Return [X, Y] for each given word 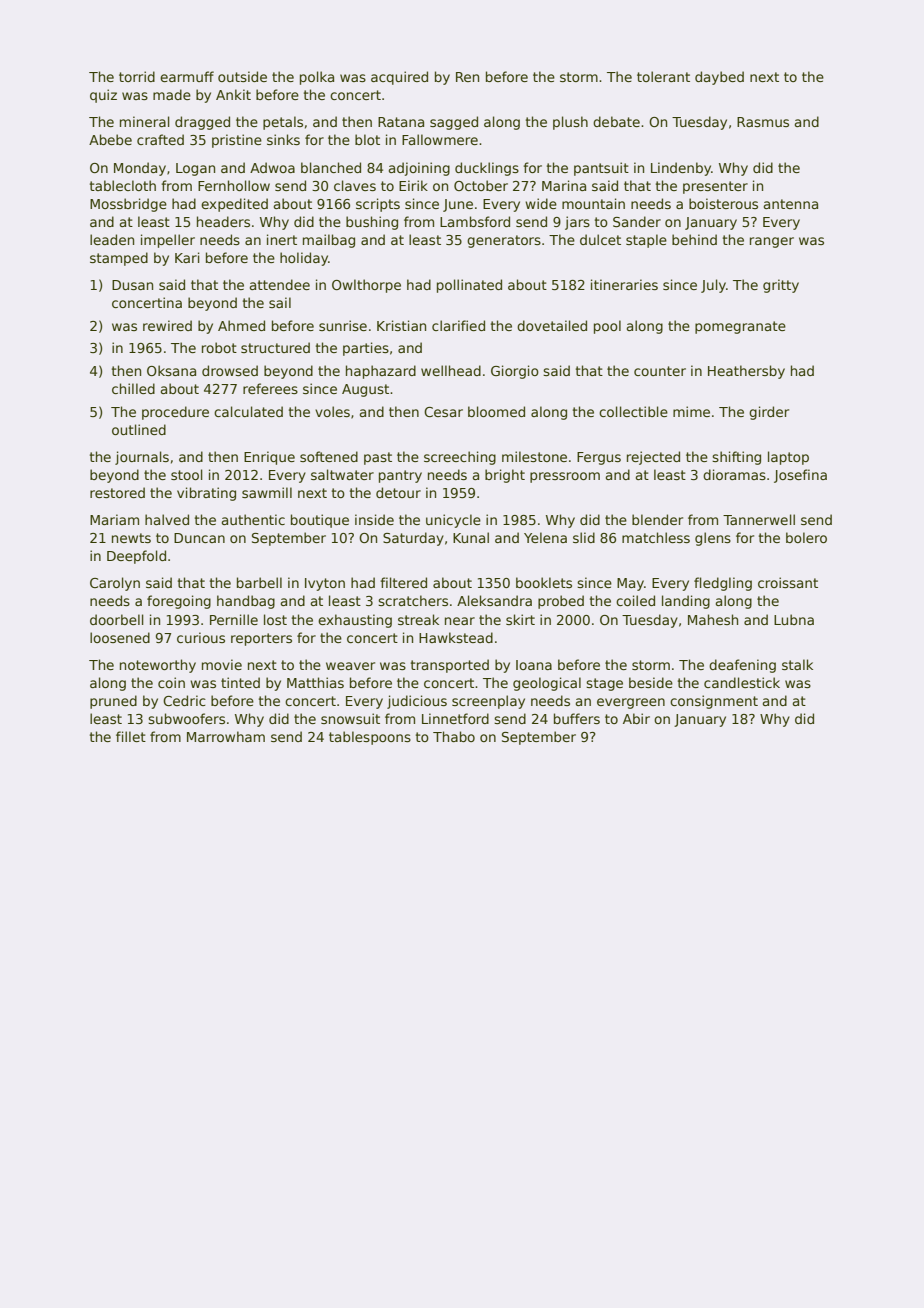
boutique [320, 521]
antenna [791, 204]
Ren [467, 77]
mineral [145, 121]
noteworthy [158, 666]
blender [657, 519]
